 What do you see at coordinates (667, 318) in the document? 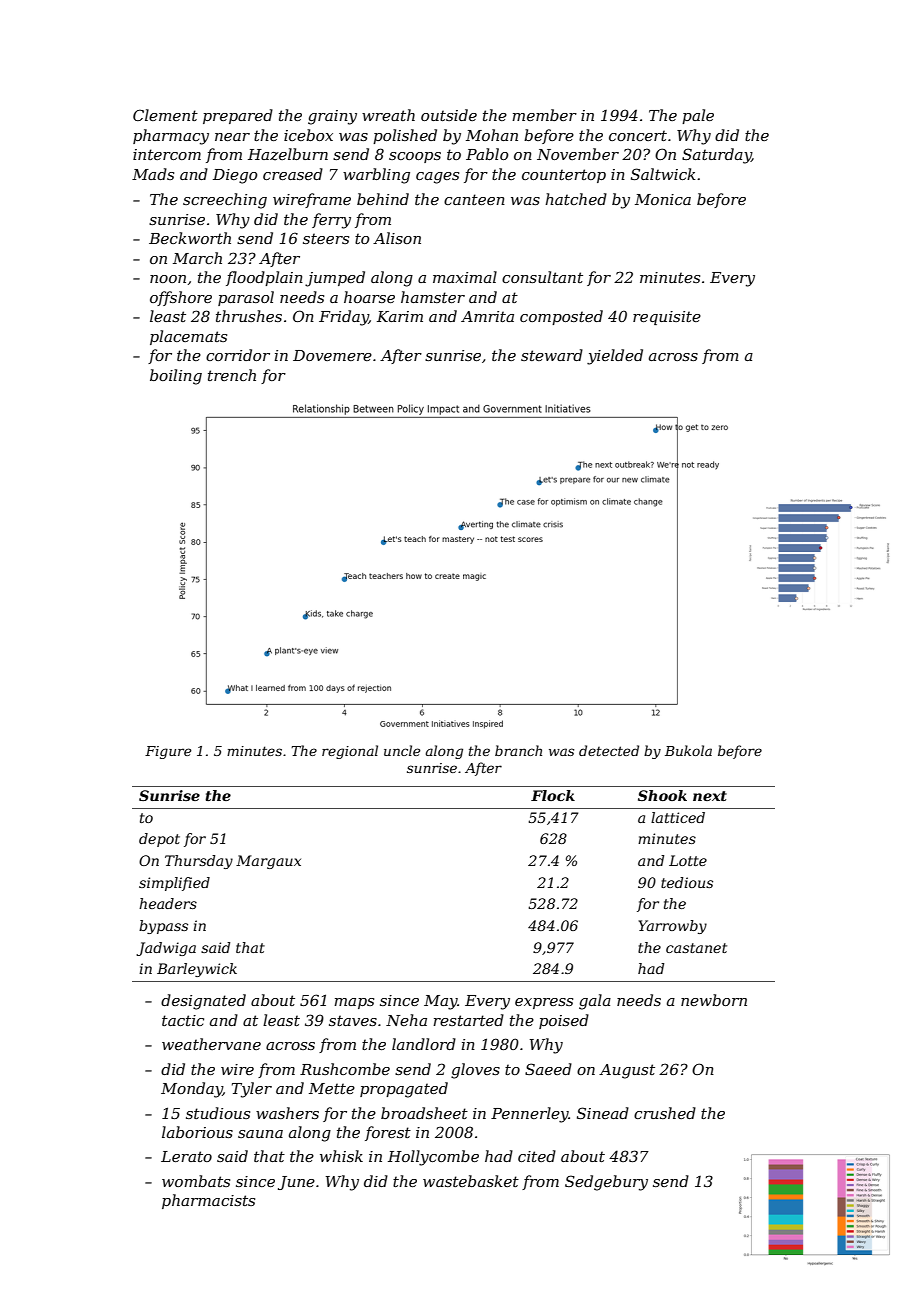
I see `requisite` at bounding box center [667, 318].
